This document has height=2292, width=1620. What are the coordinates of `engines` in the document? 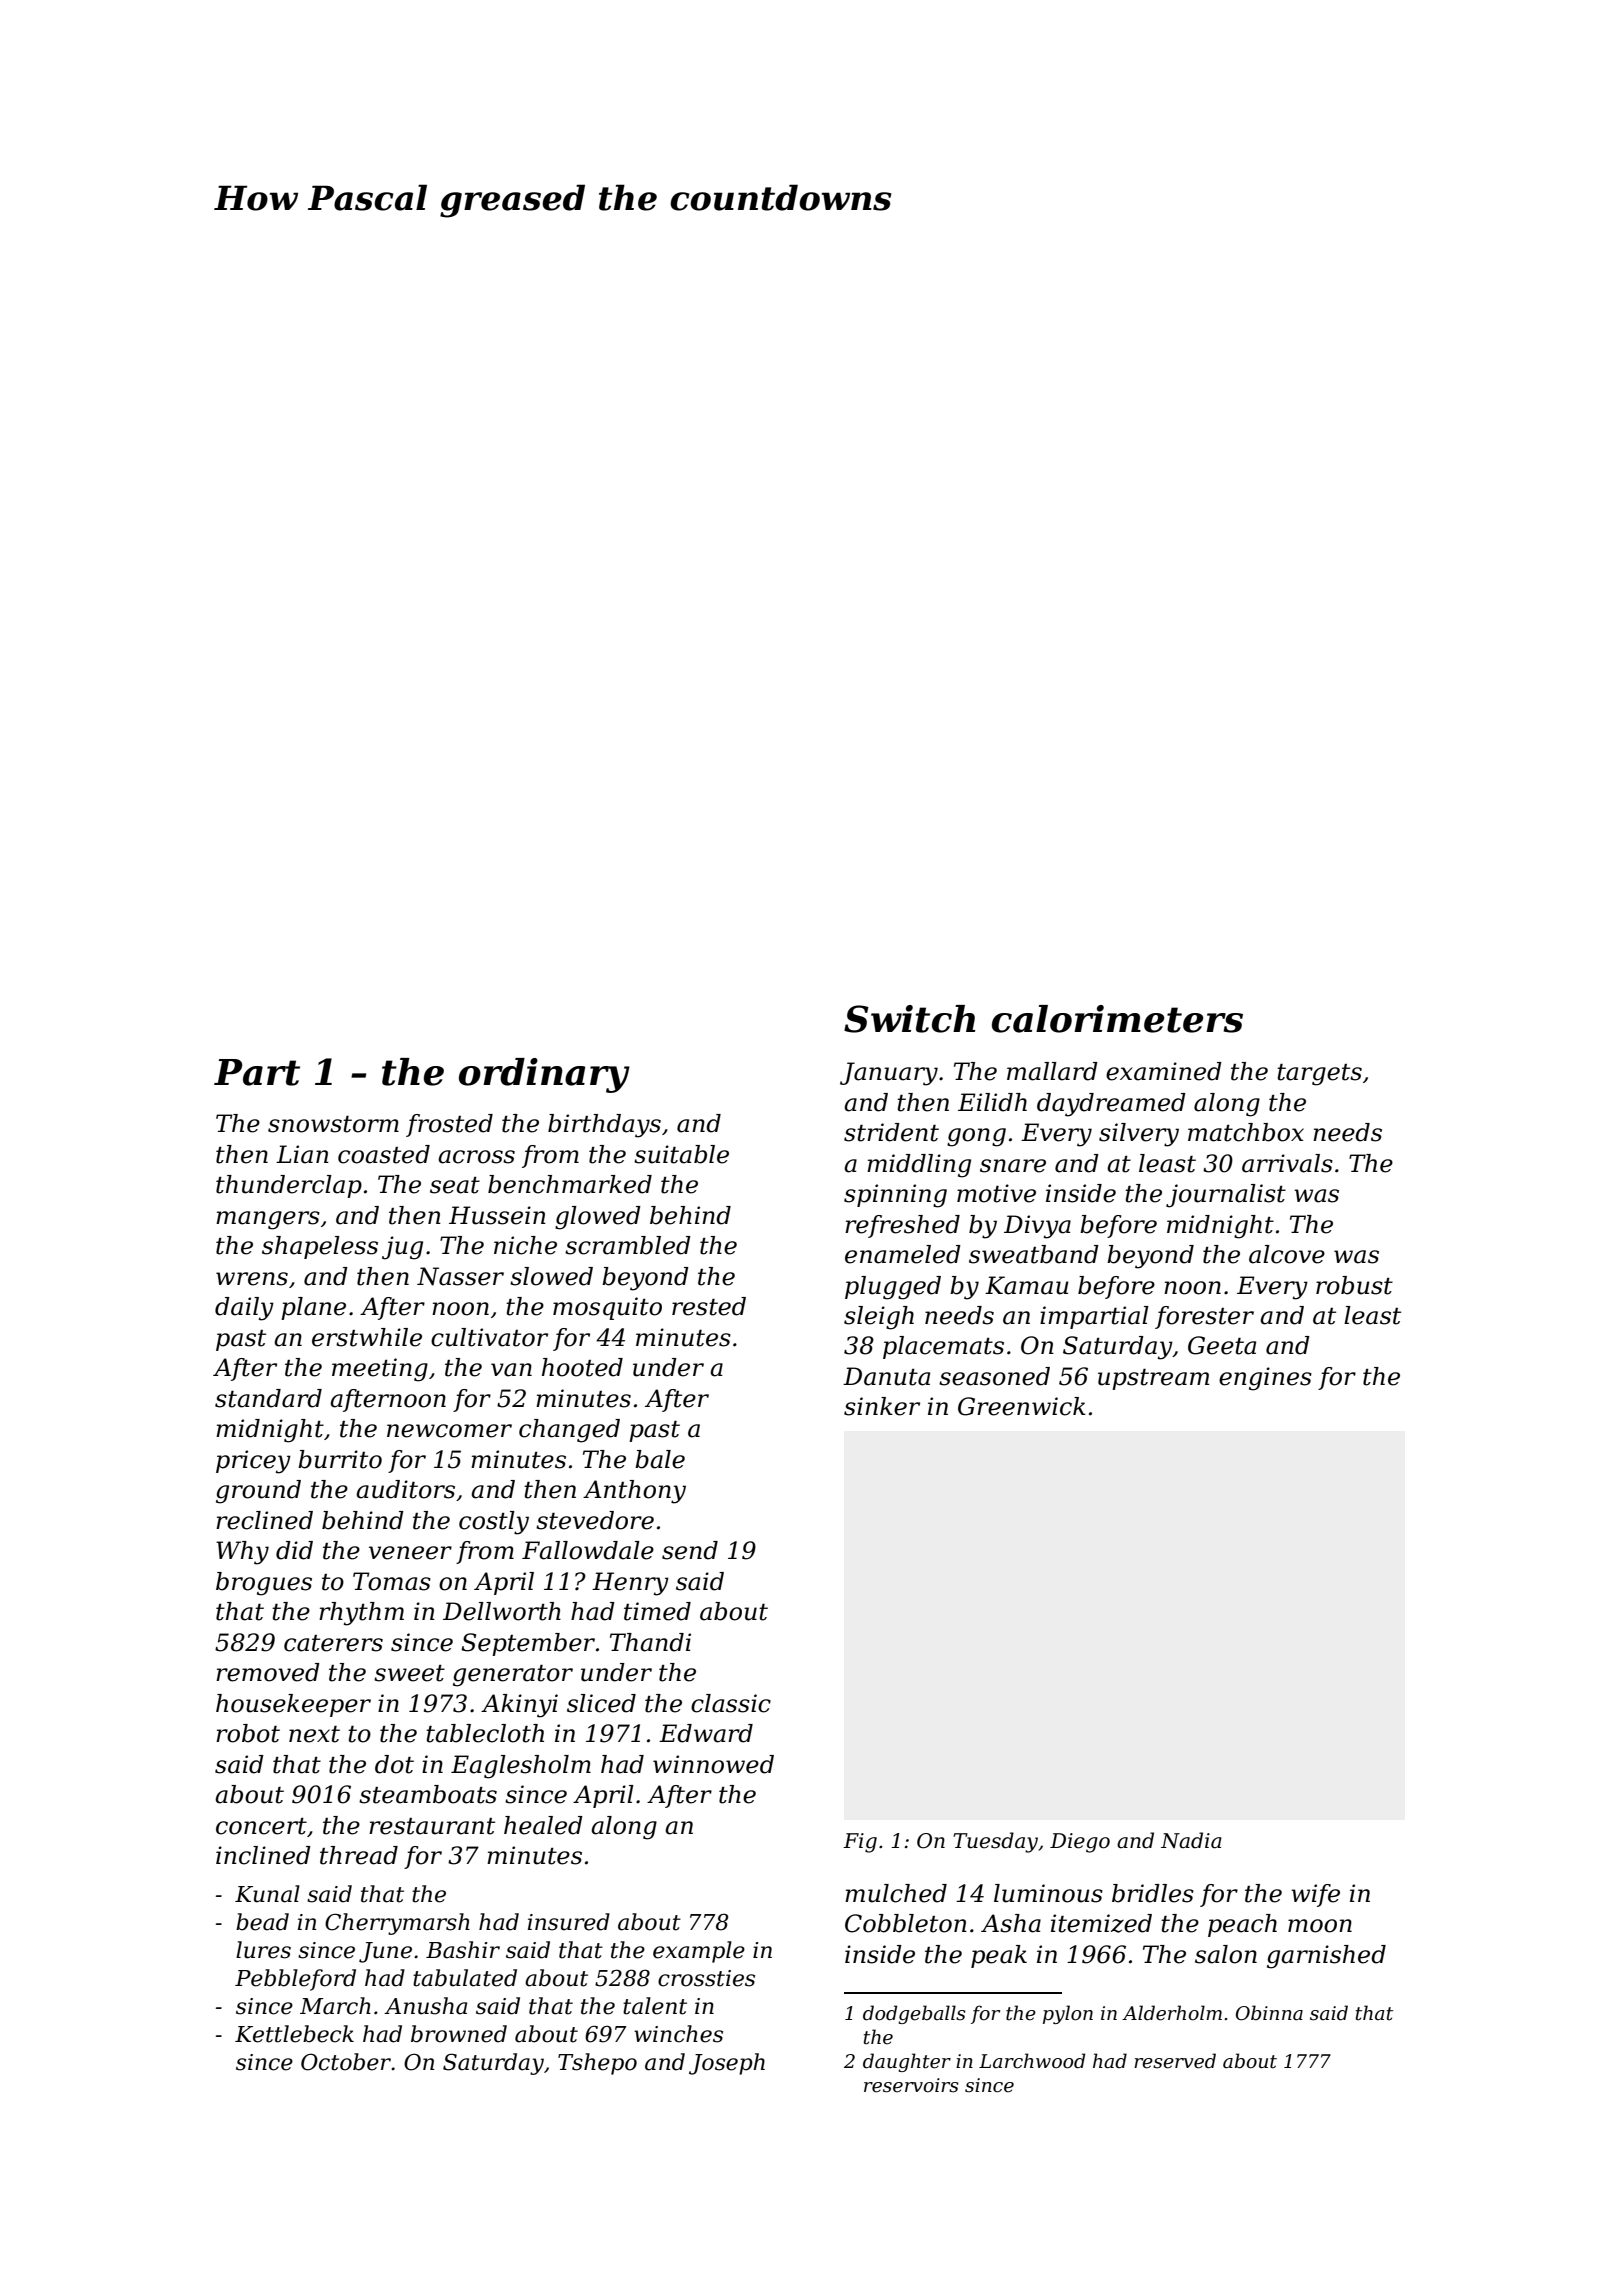 It's located at (1265, 1379).
